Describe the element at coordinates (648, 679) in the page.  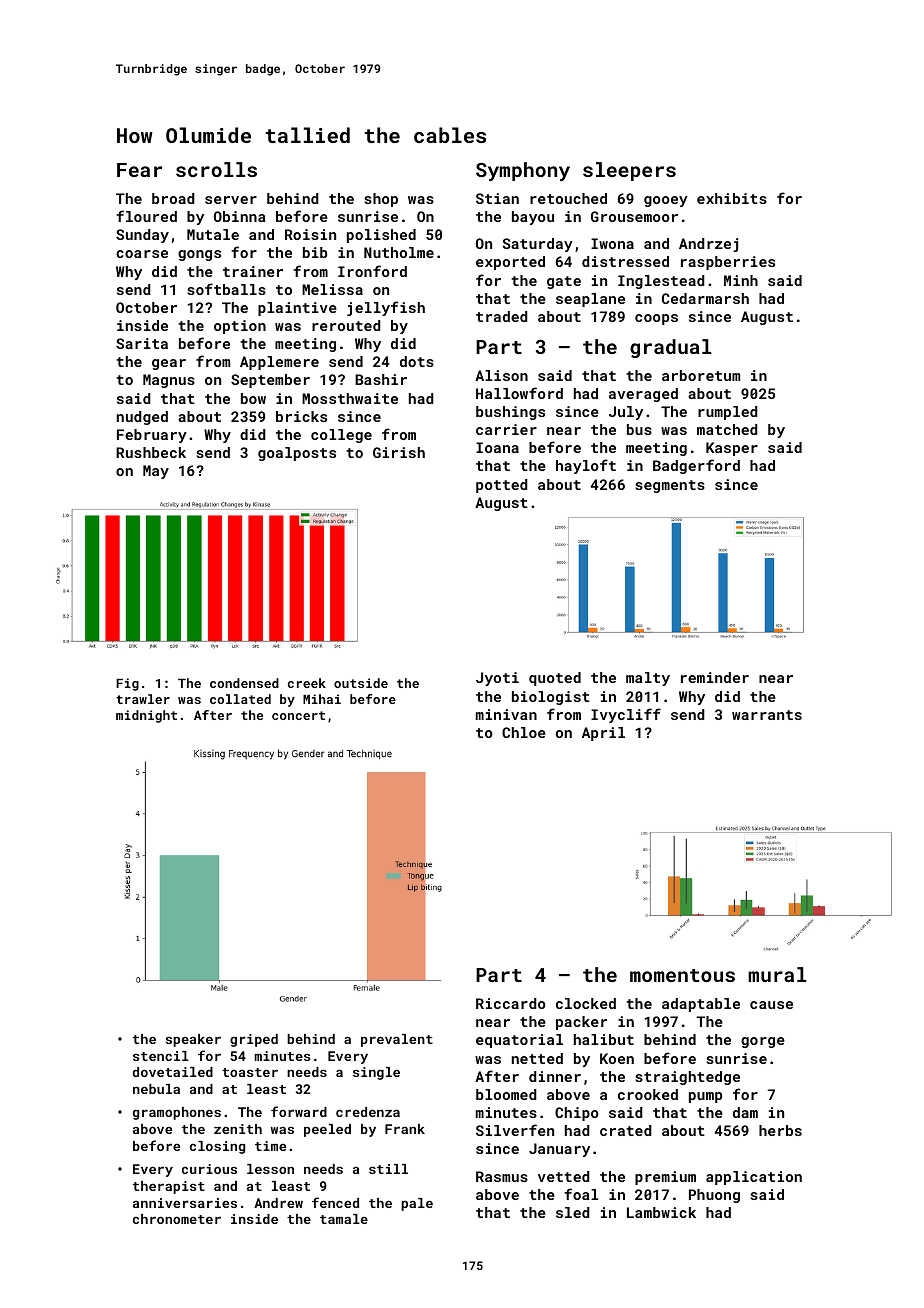
I see `malty` at that location.
